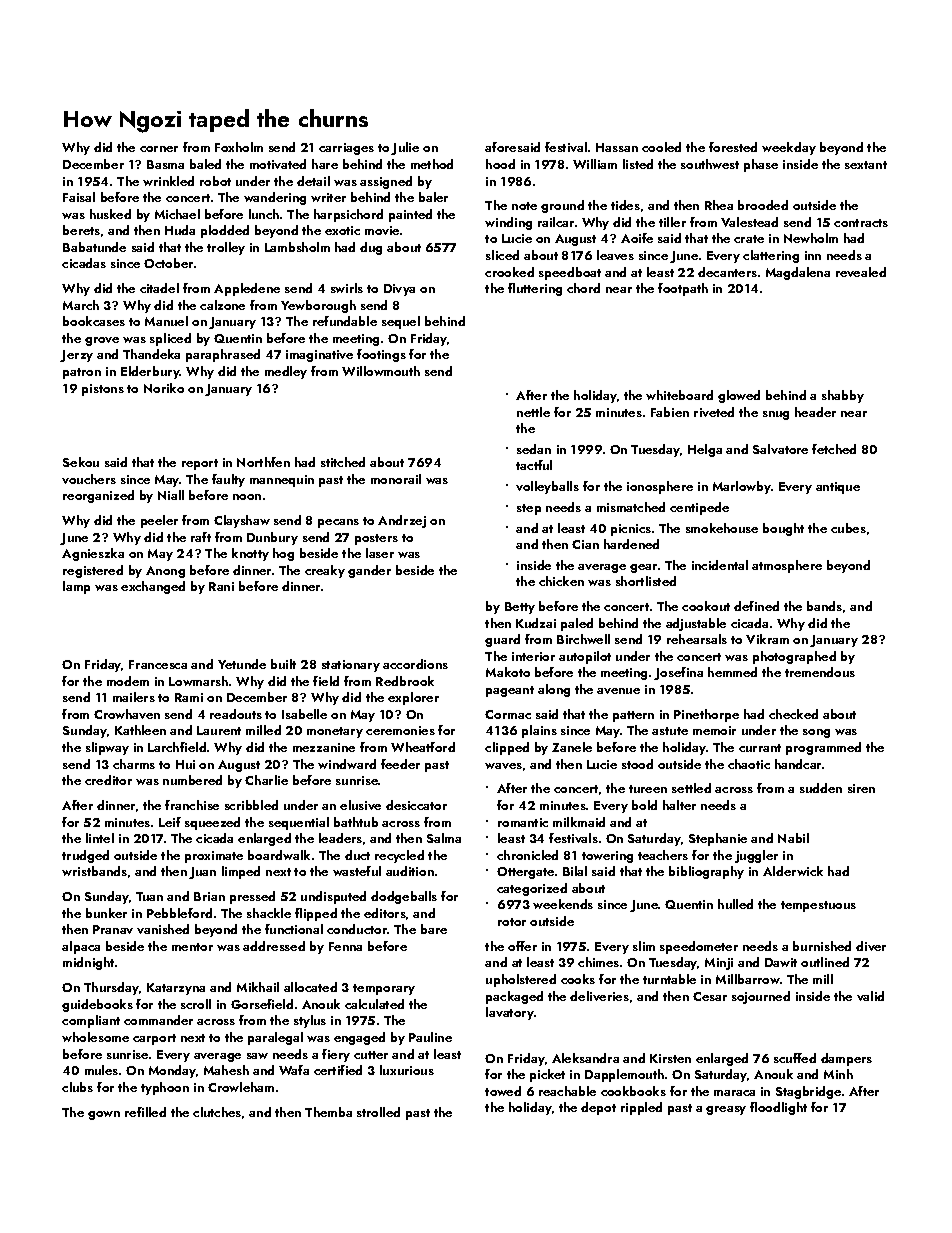  Describe the element at coordinates (535, 289) in the screenshot. I see `fluttering` at that location.
